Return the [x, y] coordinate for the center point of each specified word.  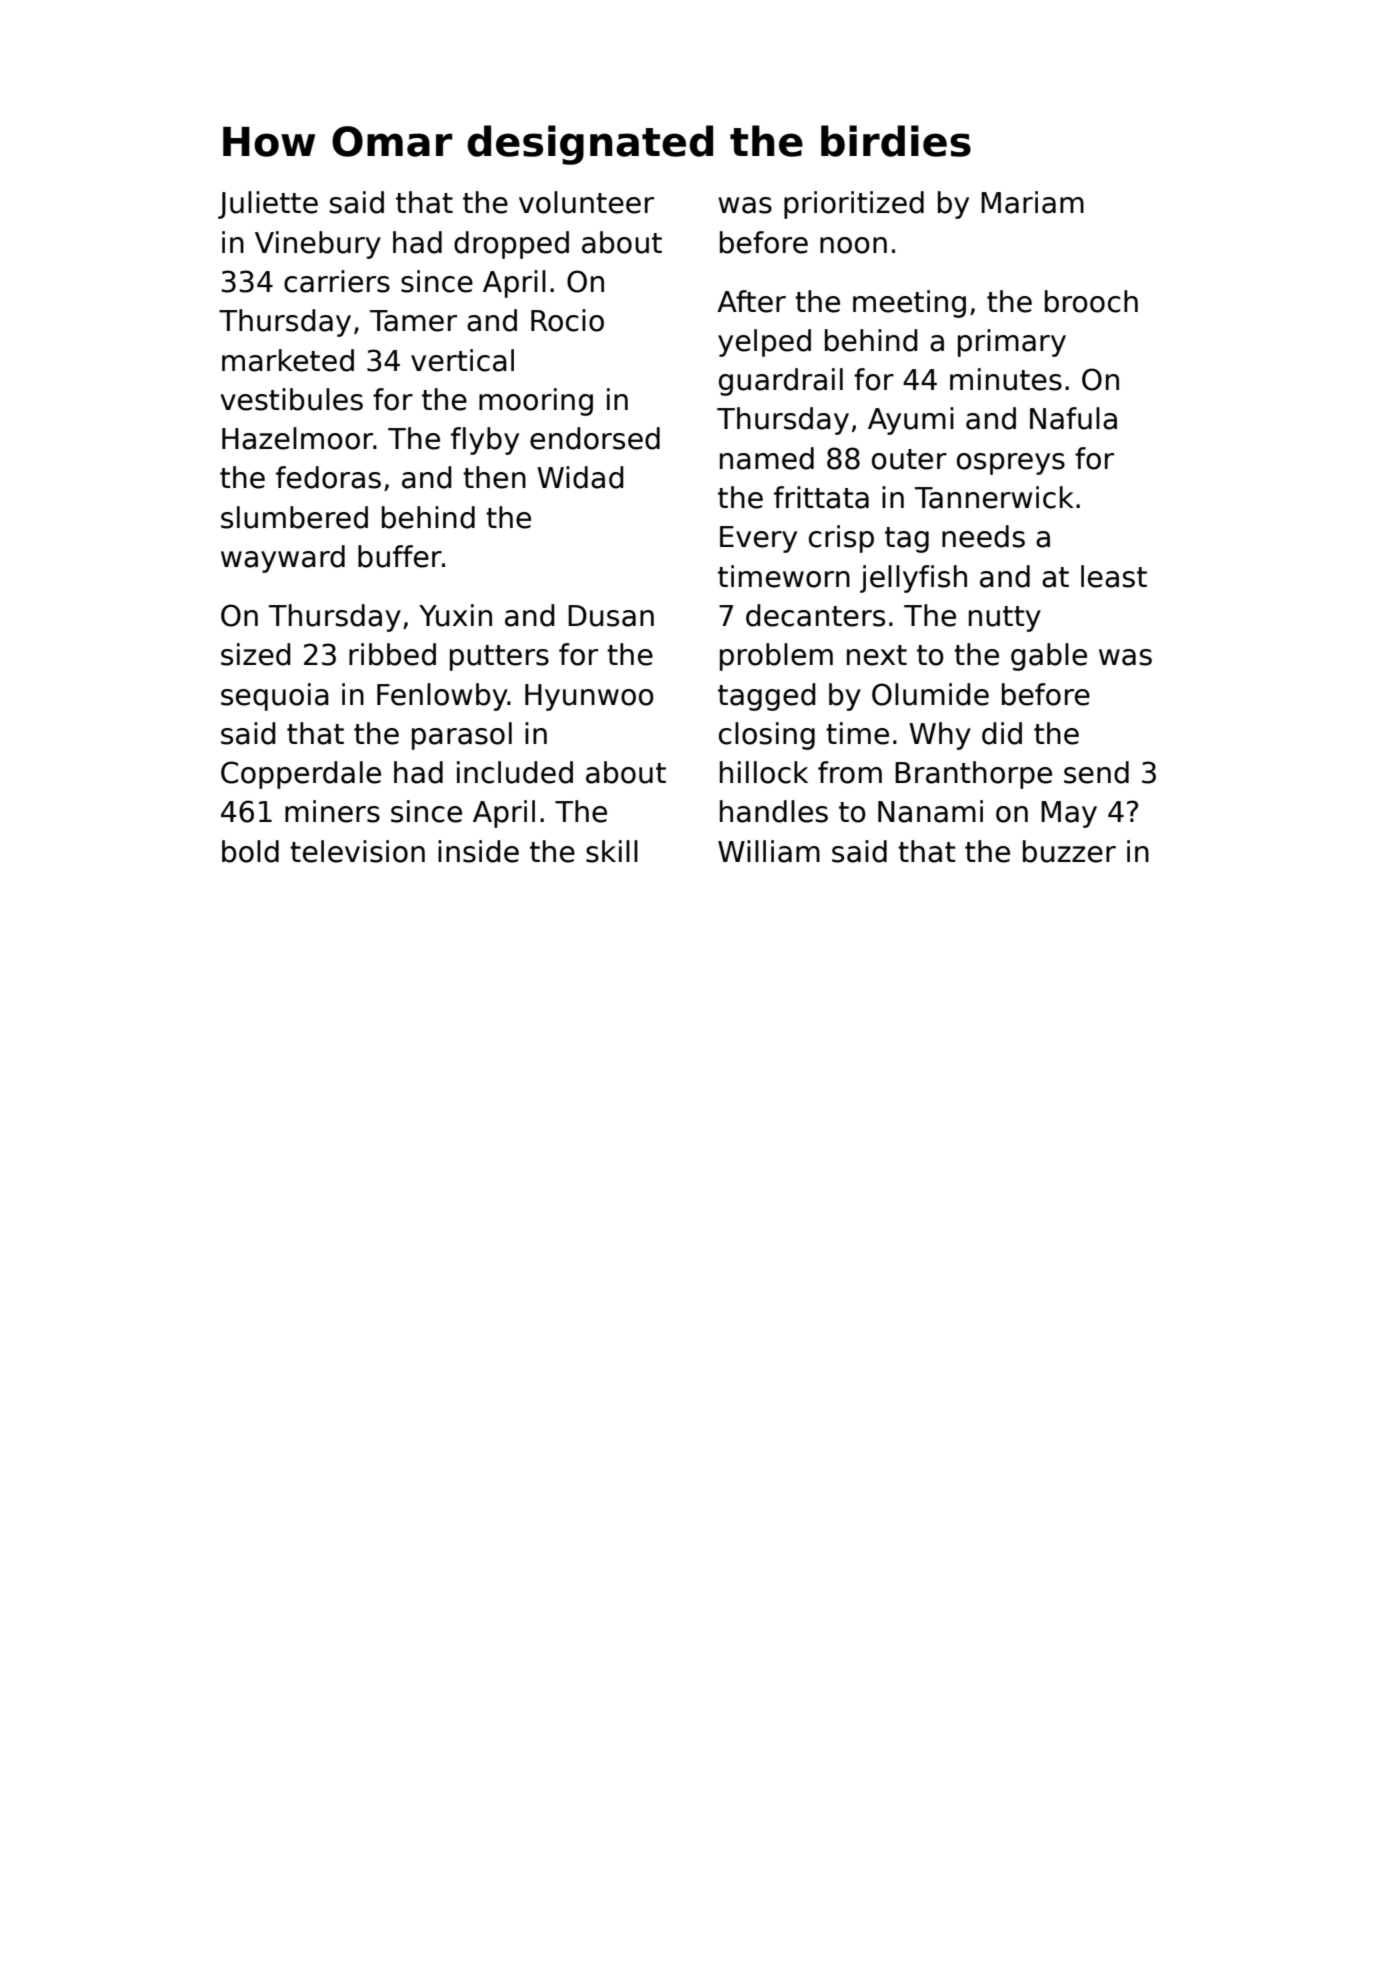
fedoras [328, 477]
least [1114, 576]
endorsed [595, 438]
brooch [1091, 301]
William [769, 851]
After [751, 301]
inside [478, 851]
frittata [821, 497]
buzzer [1069, 851]
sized [256, 654]
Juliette [268, 205]
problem [776, 657]
